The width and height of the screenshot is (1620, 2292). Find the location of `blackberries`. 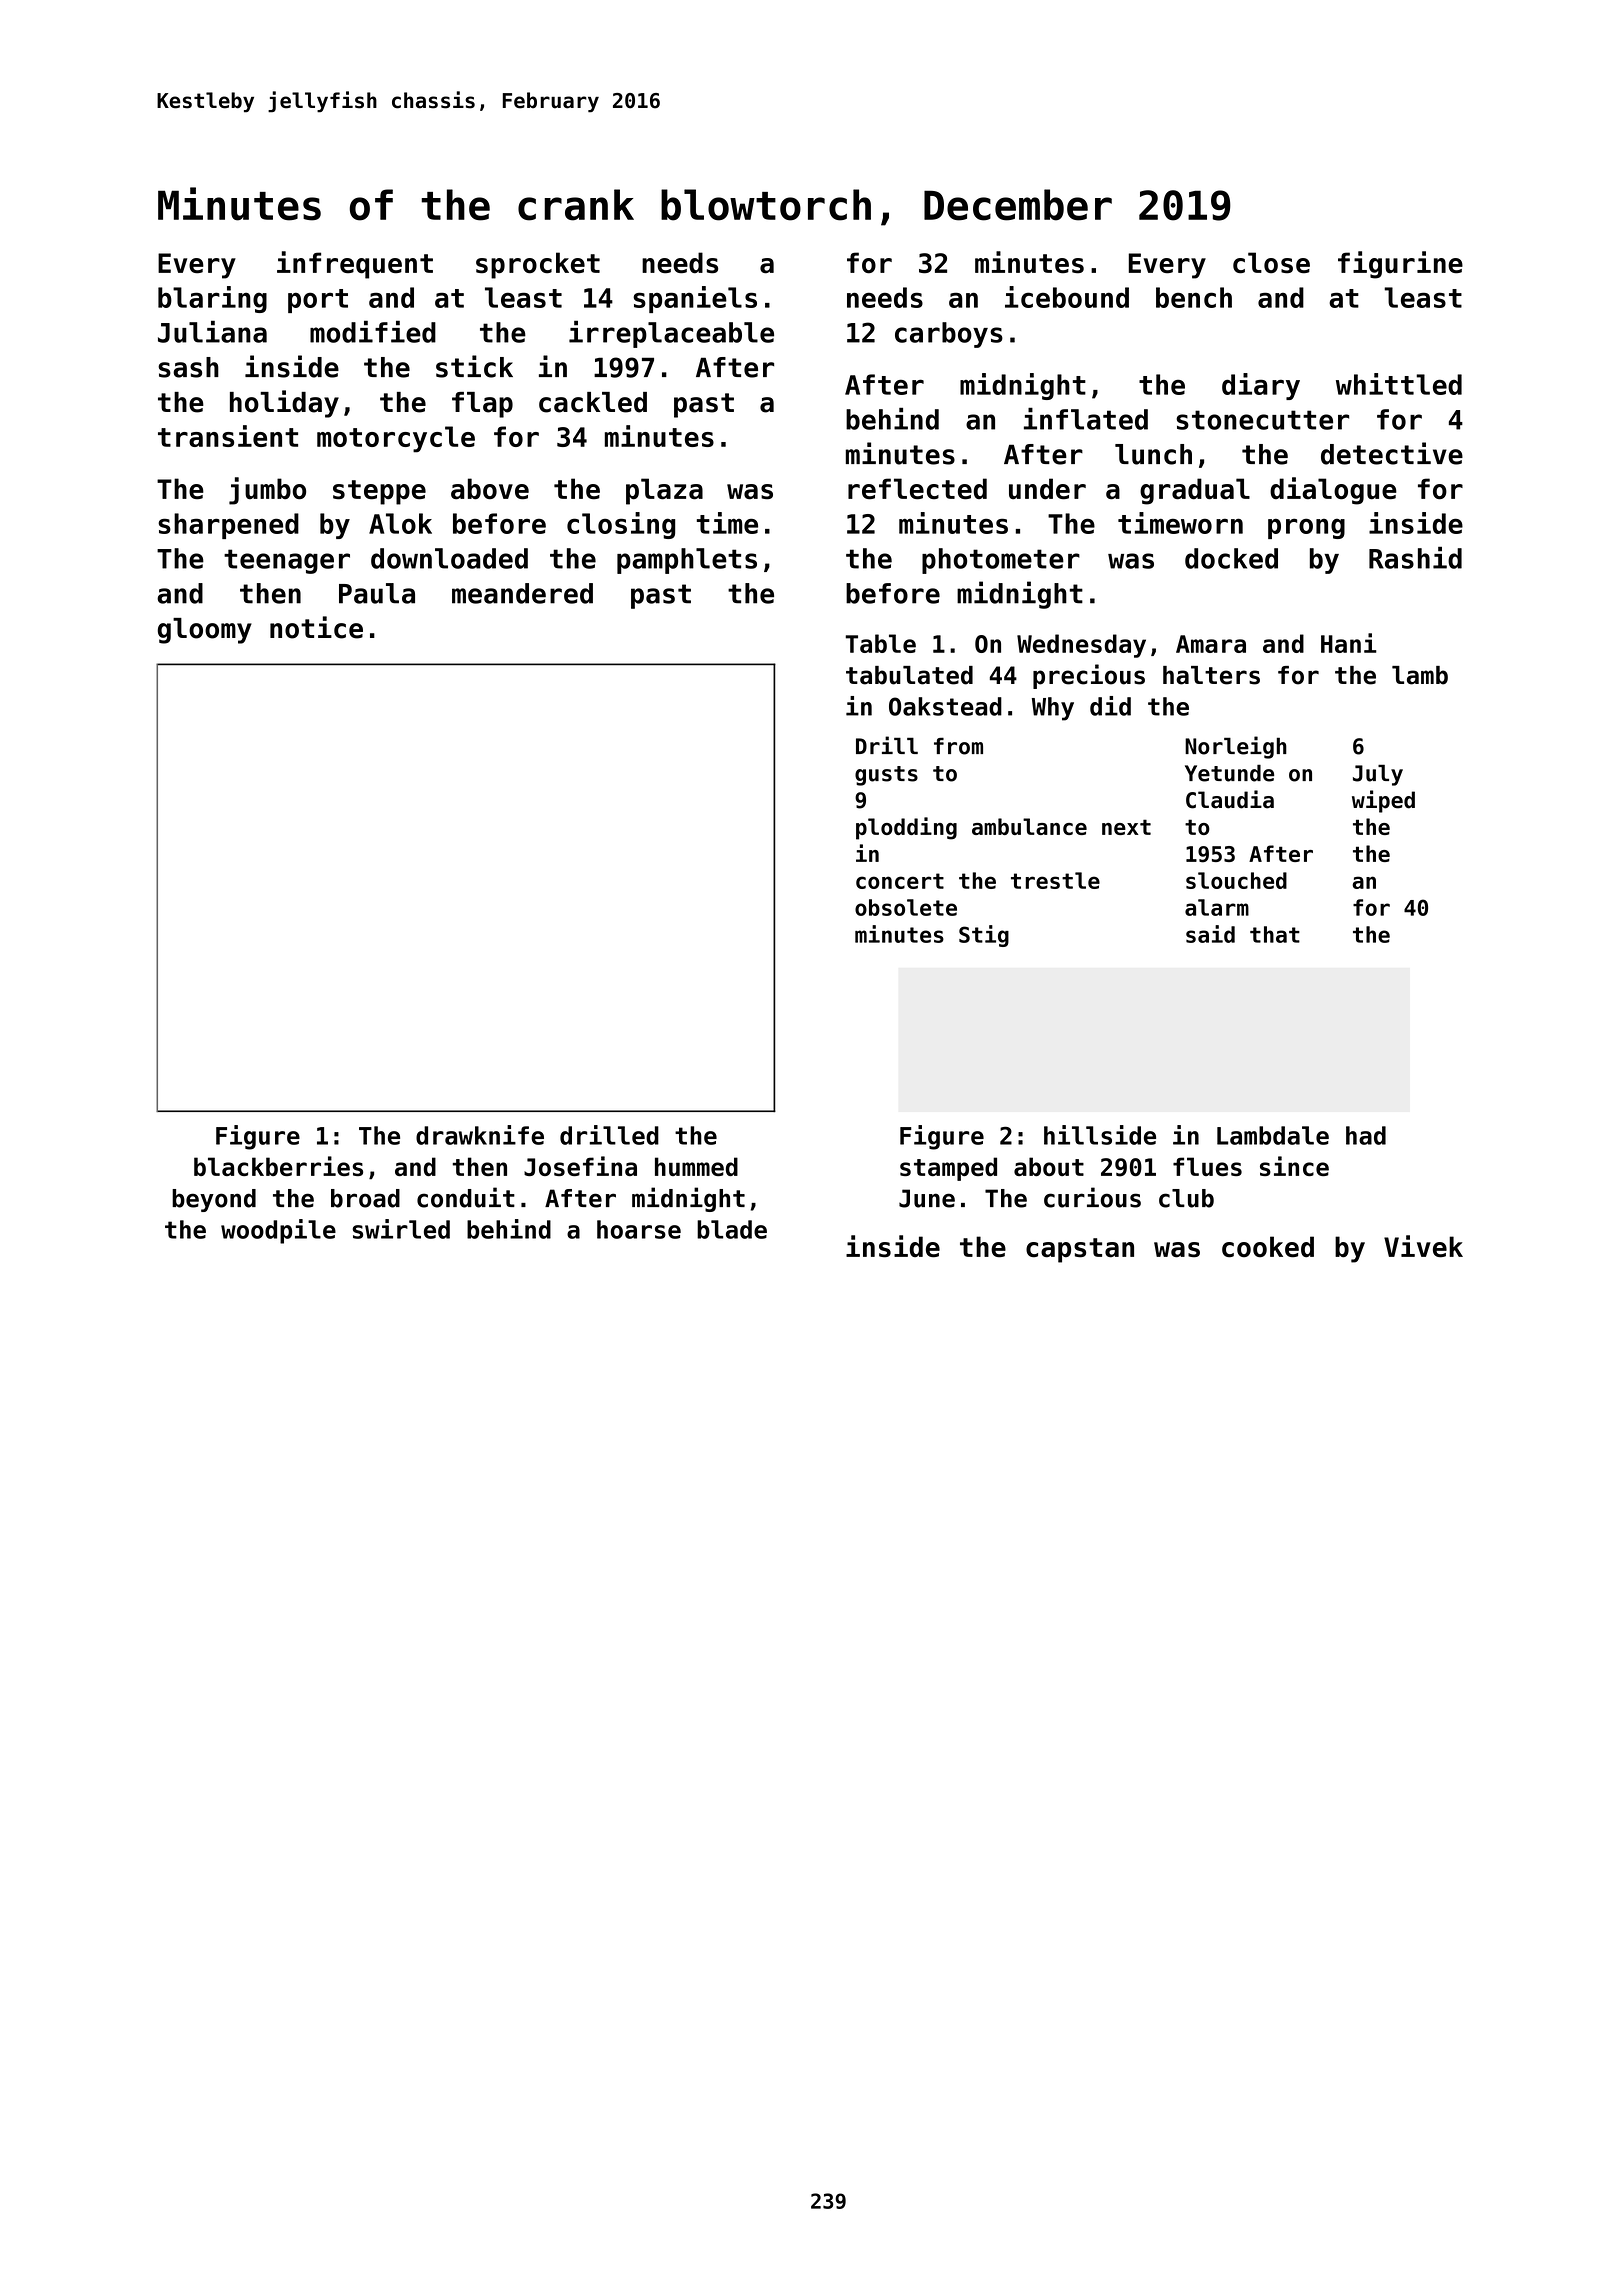

blackberries is located at coordinates (278, 1166).
